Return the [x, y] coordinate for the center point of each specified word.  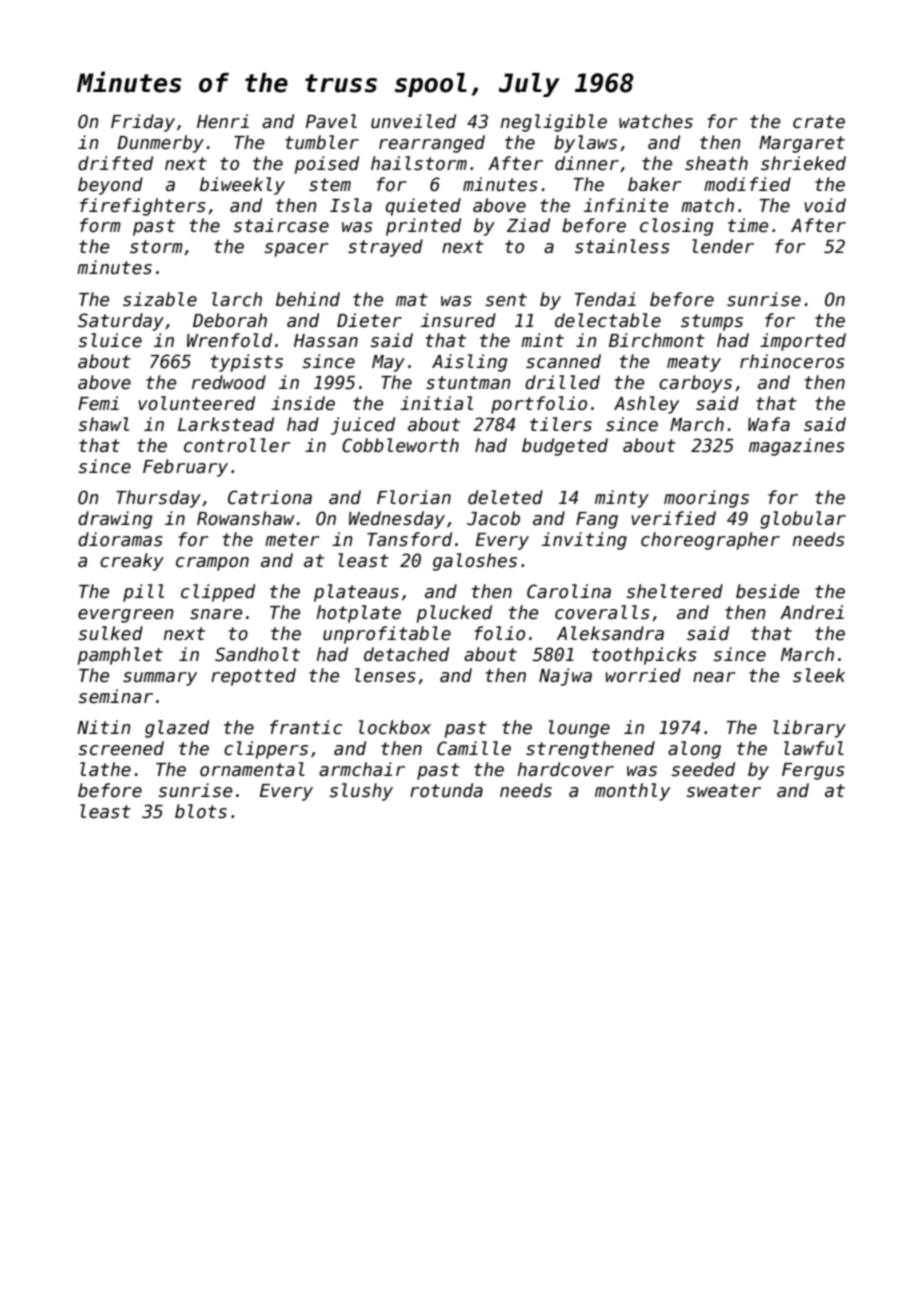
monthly [632, 792]
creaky [132, 562]
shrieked [803, 163]
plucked [454, 614]
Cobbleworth [400, 445]
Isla [351, 205]
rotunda [446, 790]
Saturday [121, 322]
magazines [797, 447]
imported [803, 342]
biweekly [242, 186]
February [185, 468]
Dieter [369, 320]
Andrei [812, 612]
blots [201, 811]
